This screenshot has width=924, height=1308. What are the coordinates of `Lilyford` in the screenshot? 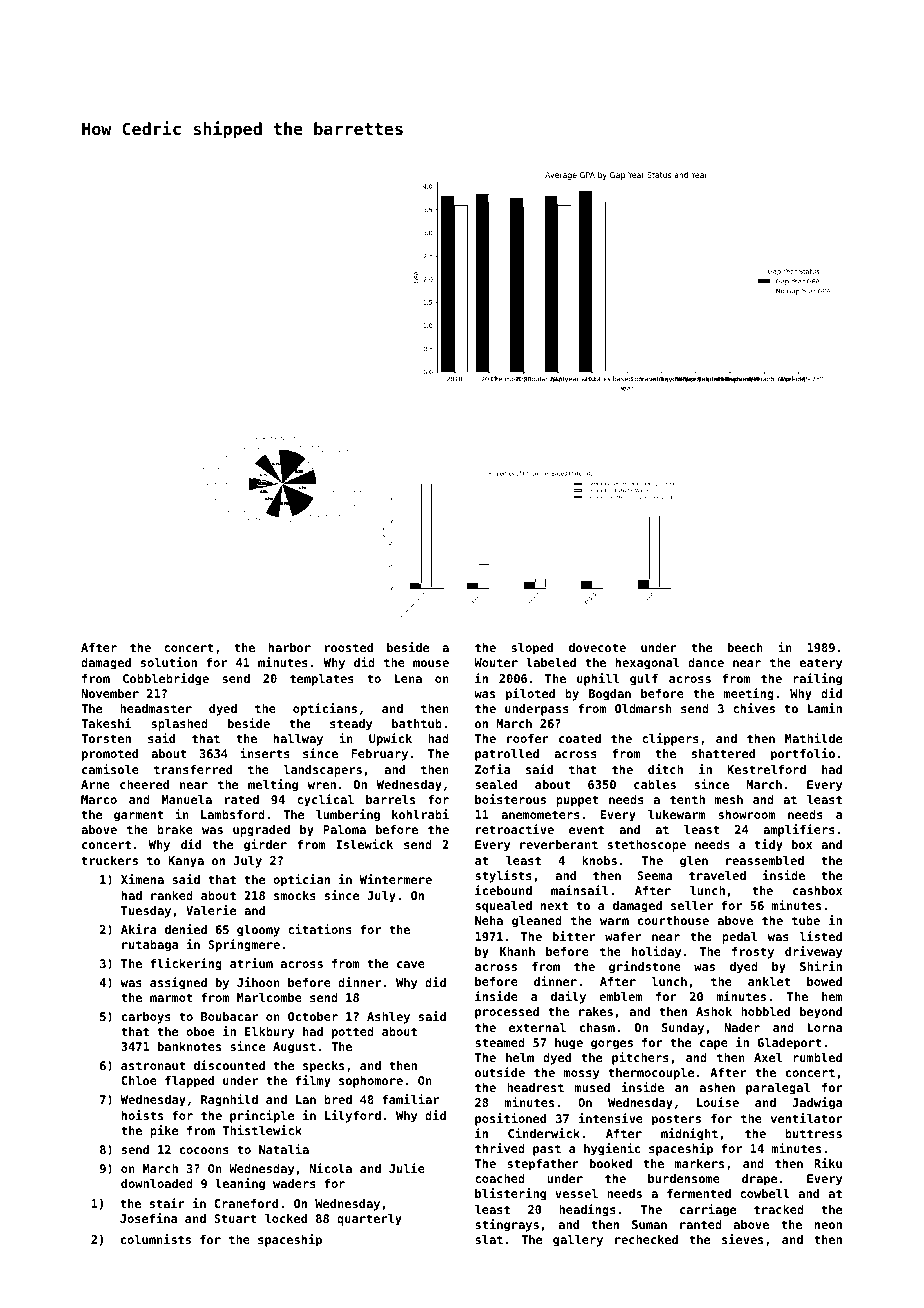 It's located at (353, 1116).
